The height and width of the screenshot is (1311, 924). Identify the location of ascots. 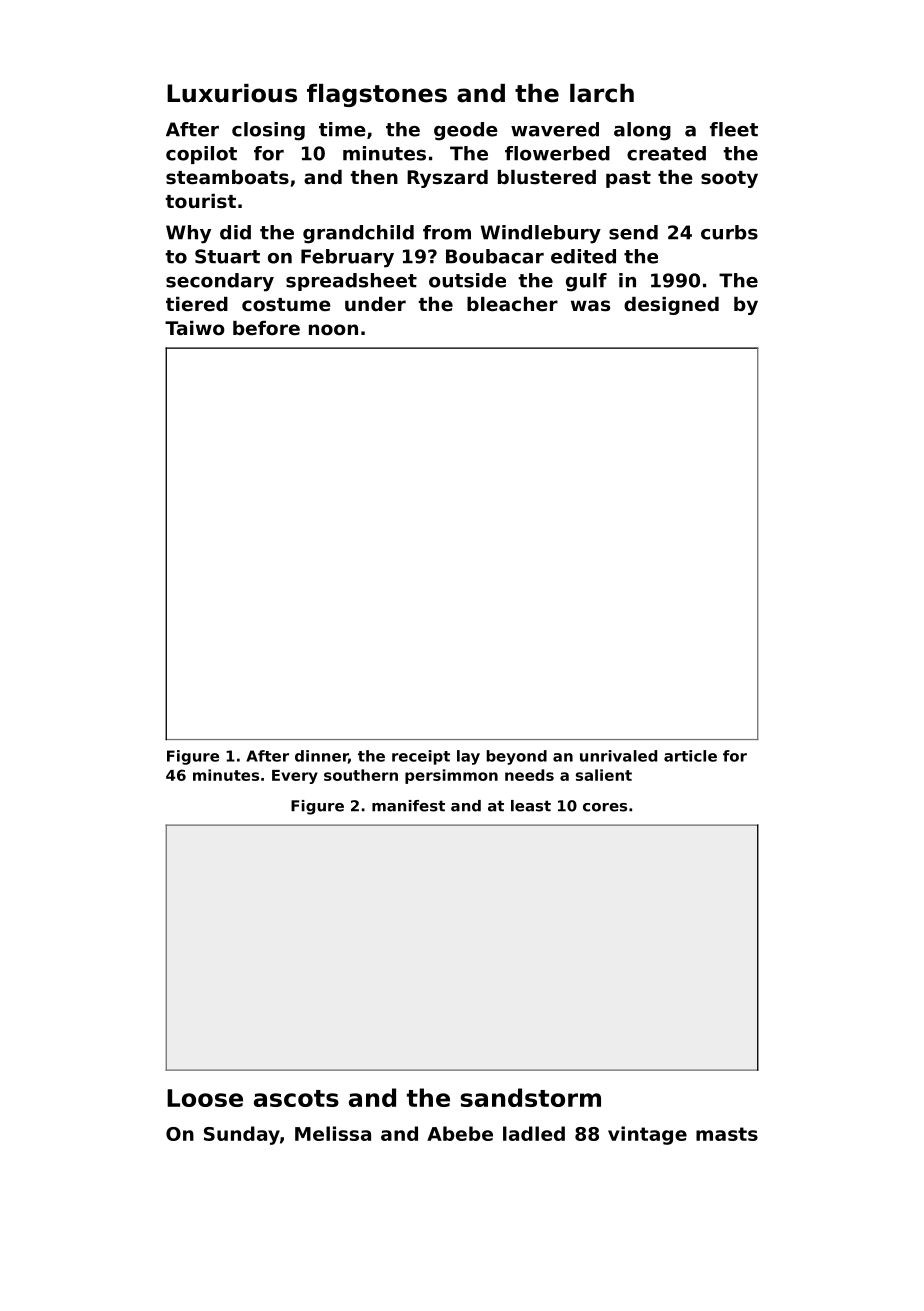
(296, 1098).
